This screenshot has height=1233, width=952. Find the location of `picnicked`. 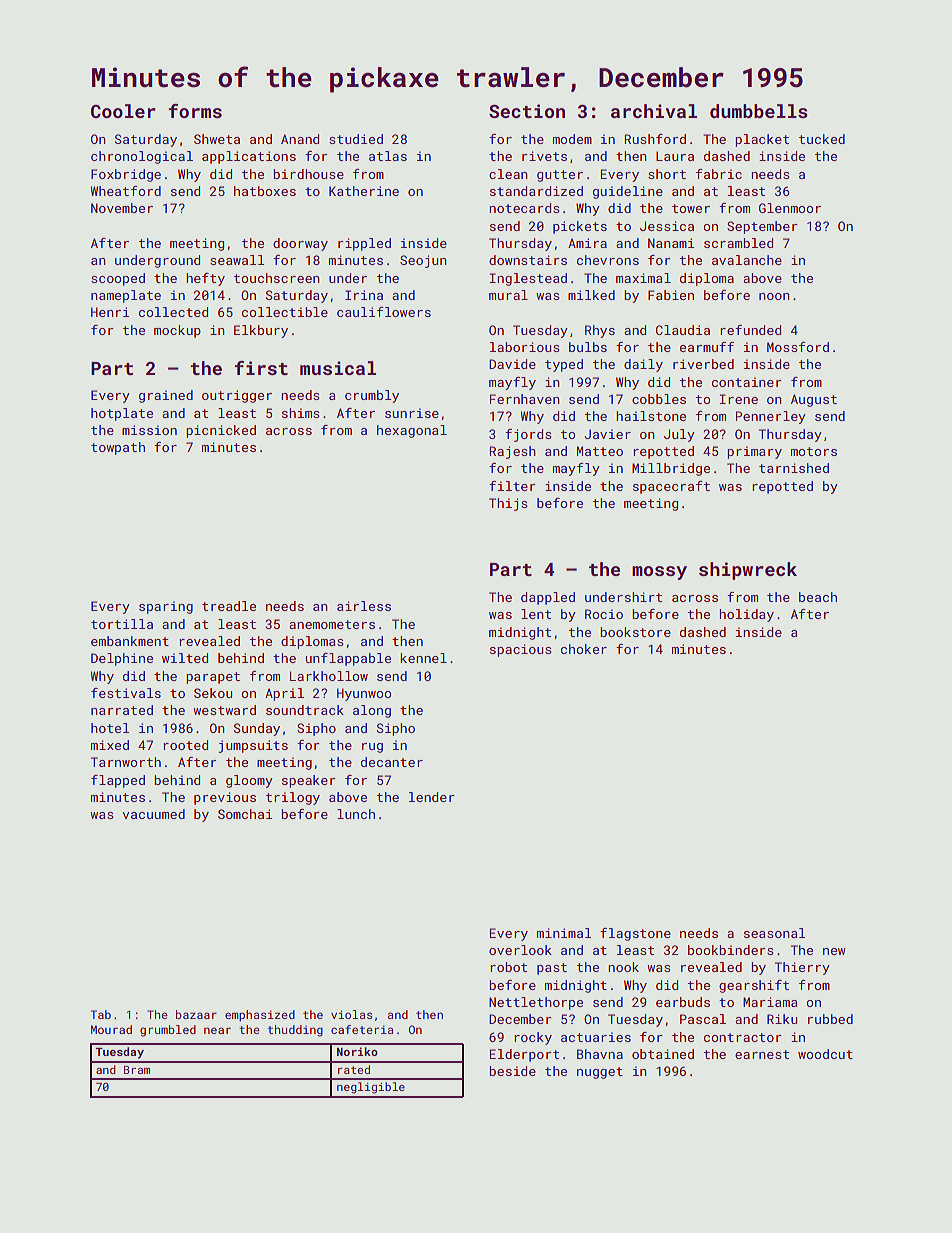

picnicked is located at coordinates (221, 431).
